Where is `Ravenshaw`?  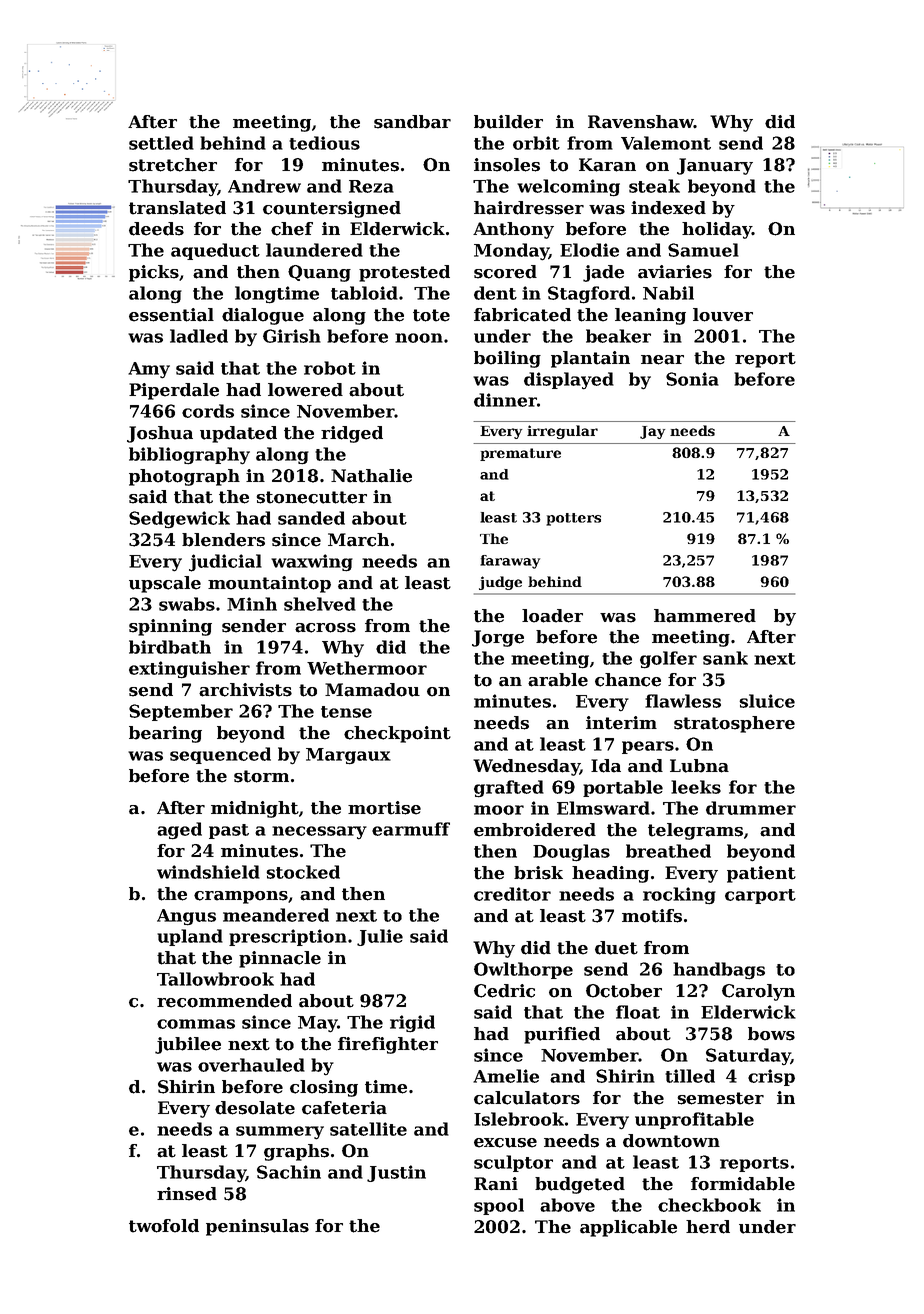
Ravenshaw is located at coordinates (641, 122).
